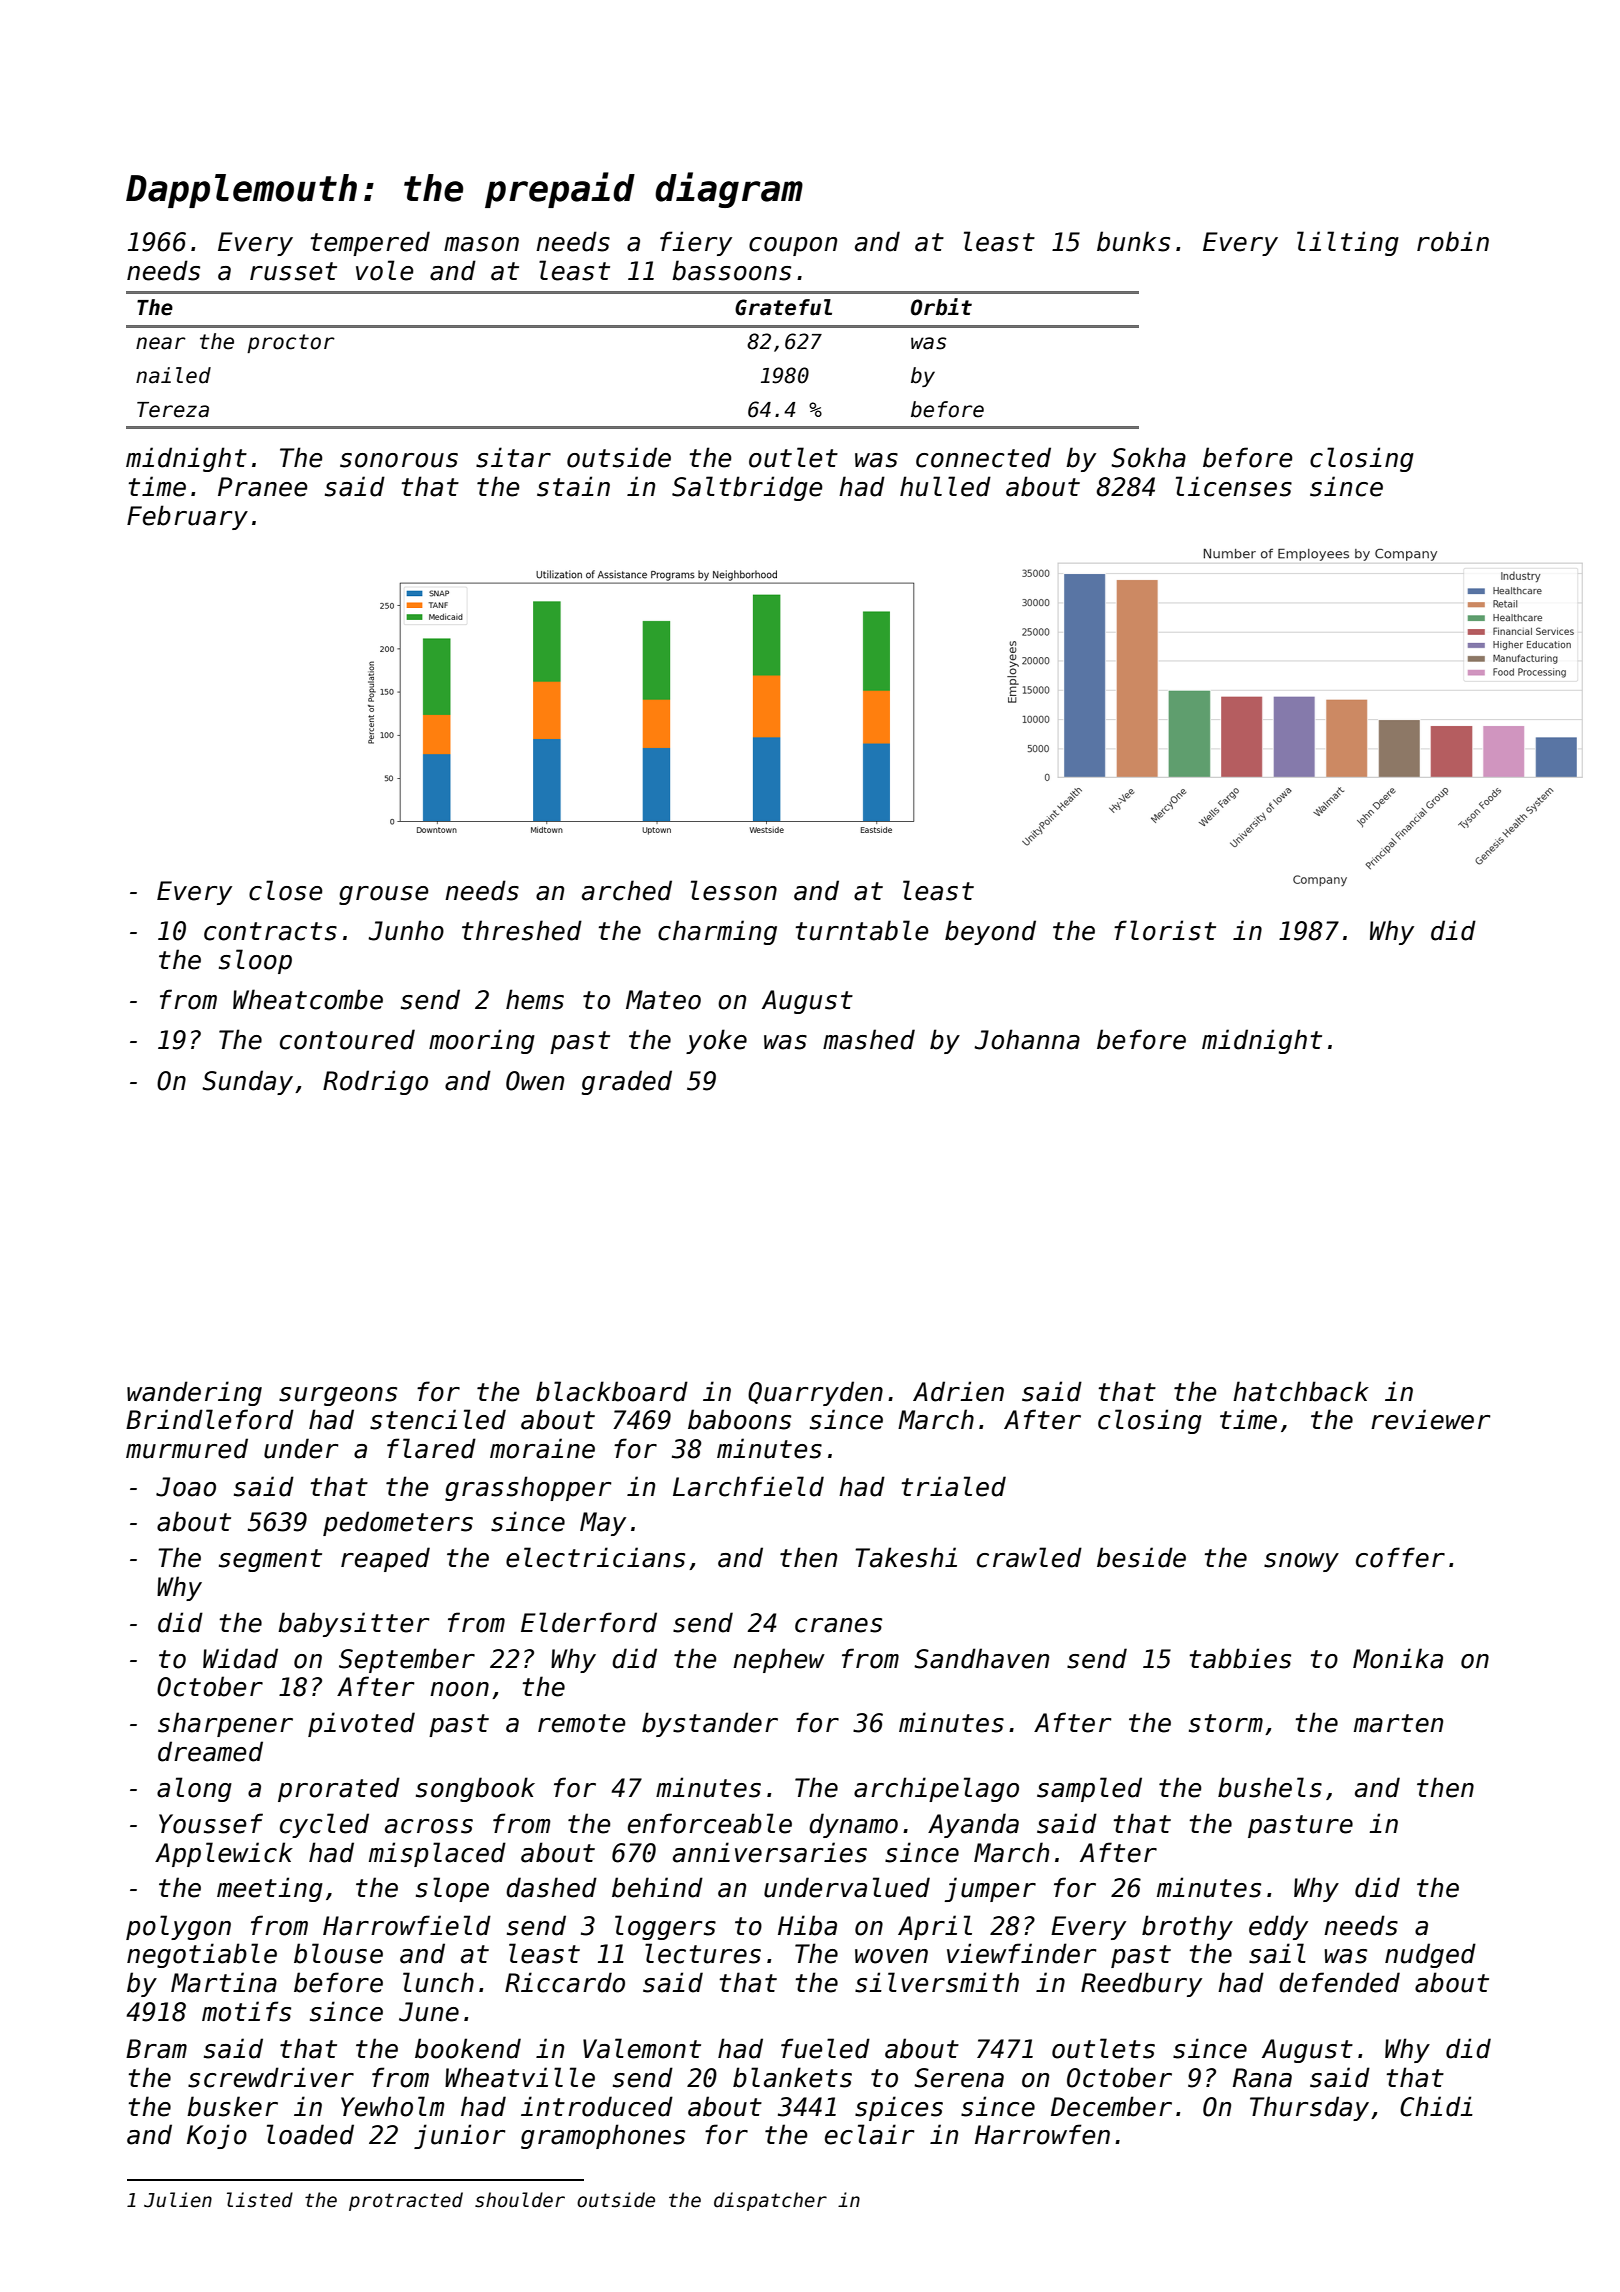 This screenshot has width=1620, height=2292. I want to click on Larchfield, so click(748, 1486).
